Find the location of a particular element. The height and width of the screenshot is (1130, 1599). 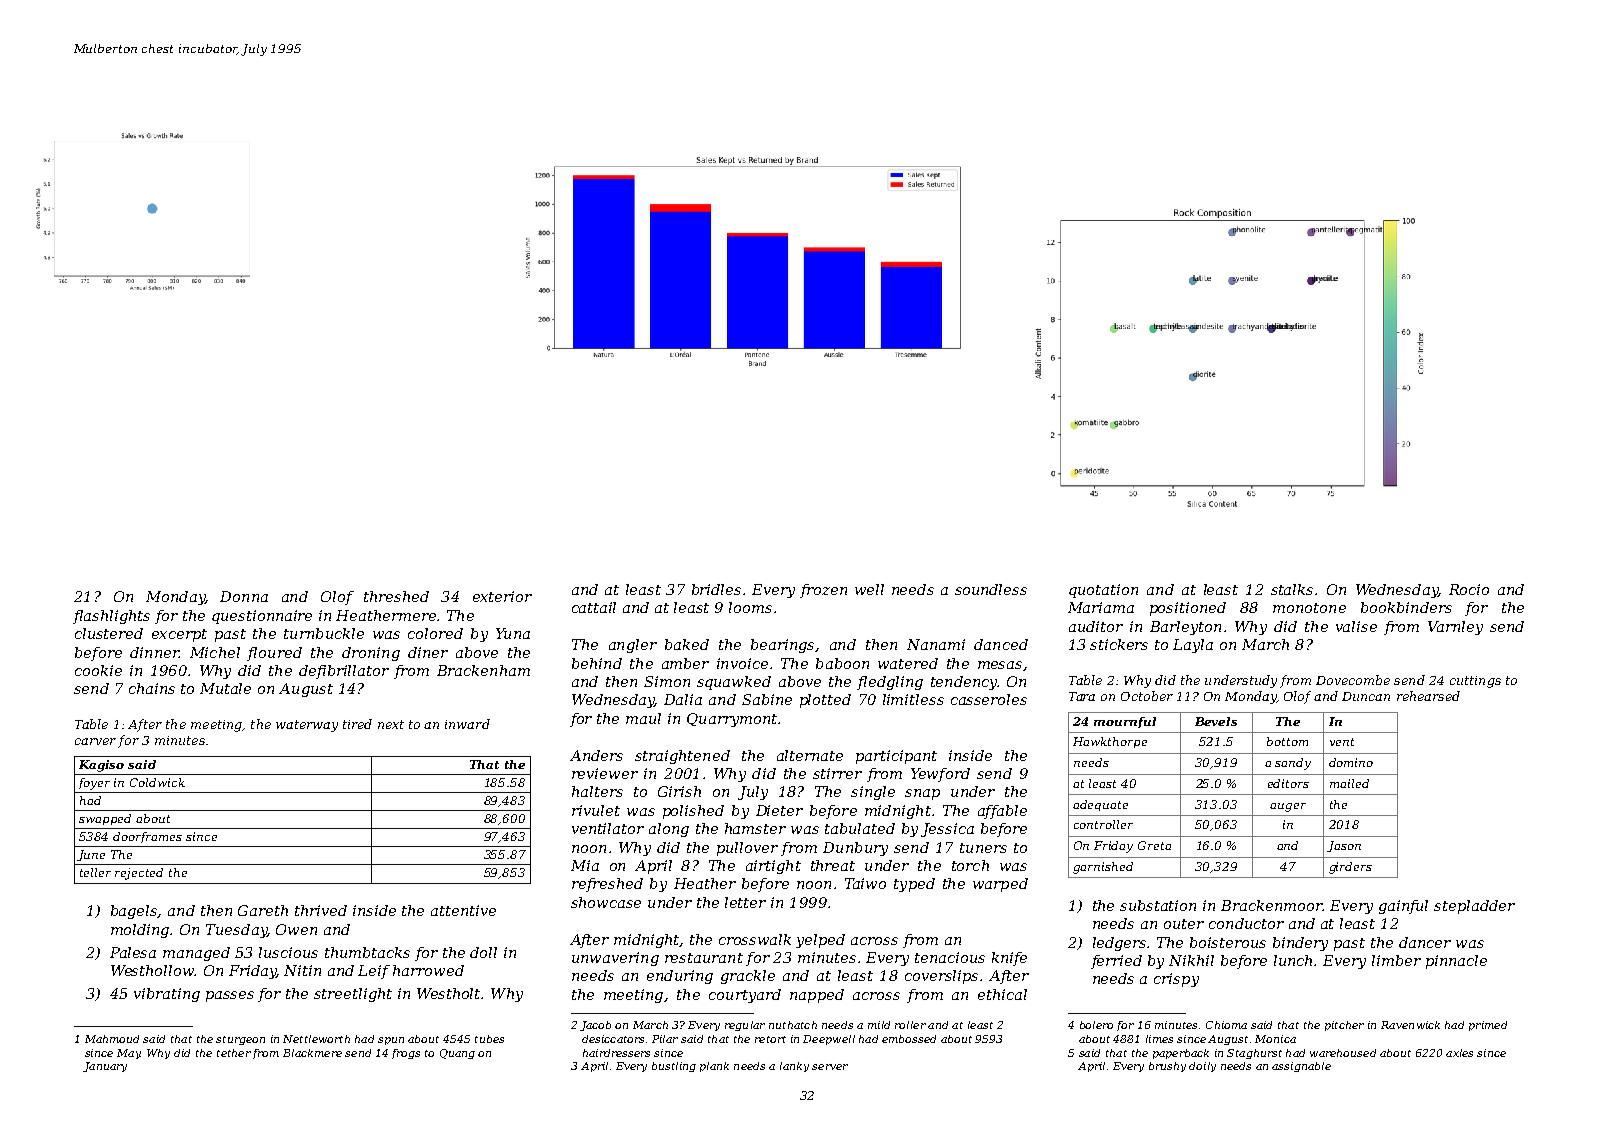

sturgeon is located at coordinates (240, 1040).
